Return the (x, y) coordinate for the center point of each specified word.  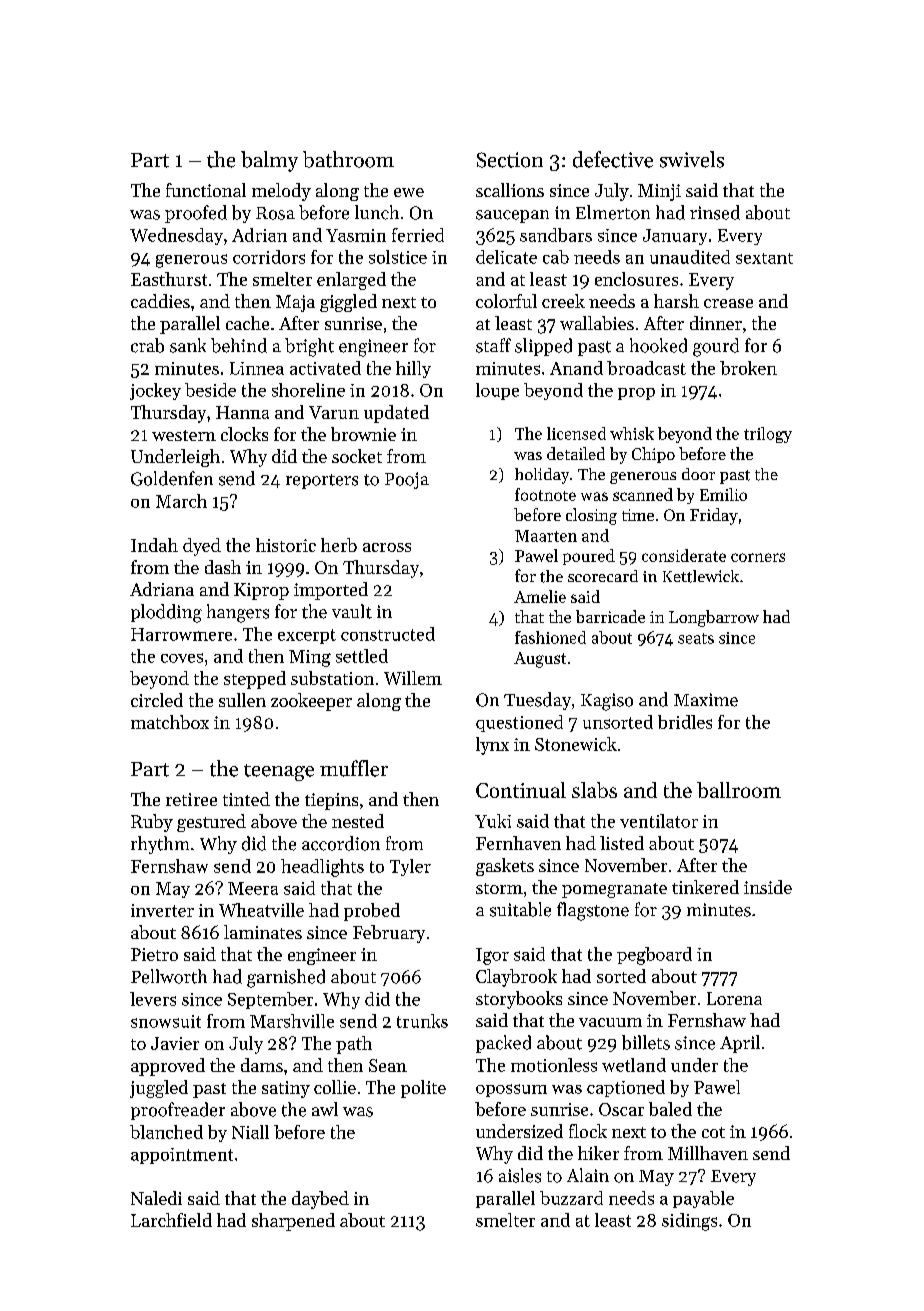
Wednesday (176, 236)
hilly (413, 369)
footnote (545, 494)
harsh (676, 301)
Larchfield (171, 1220)
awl (325, 1109)
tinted (246, 799)
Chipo (653, 455)
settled (362, 656)
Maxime (706, 700)
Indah (154, 545)
